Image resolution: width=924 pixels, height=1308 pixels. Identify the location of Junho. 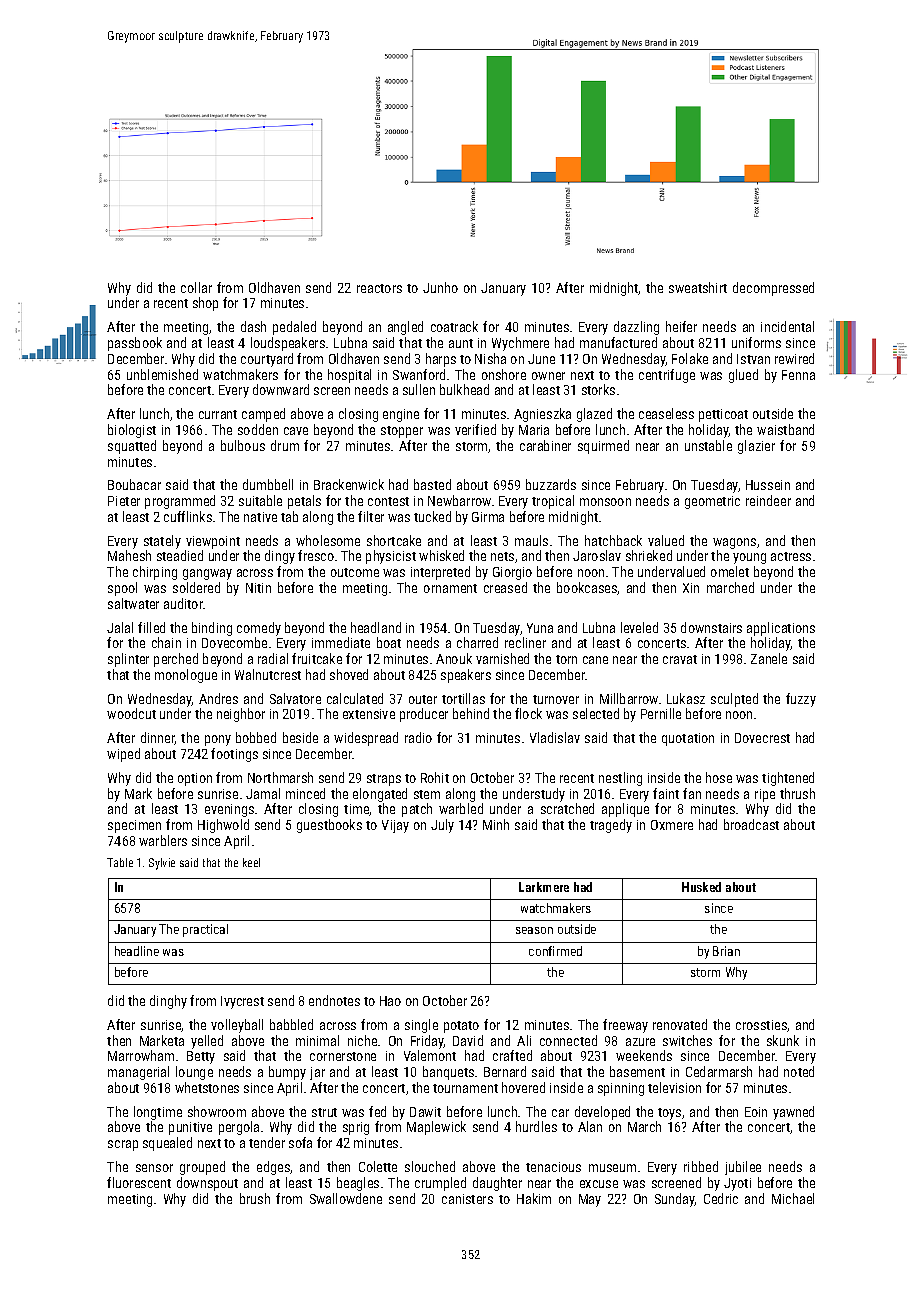
(440, 287).
